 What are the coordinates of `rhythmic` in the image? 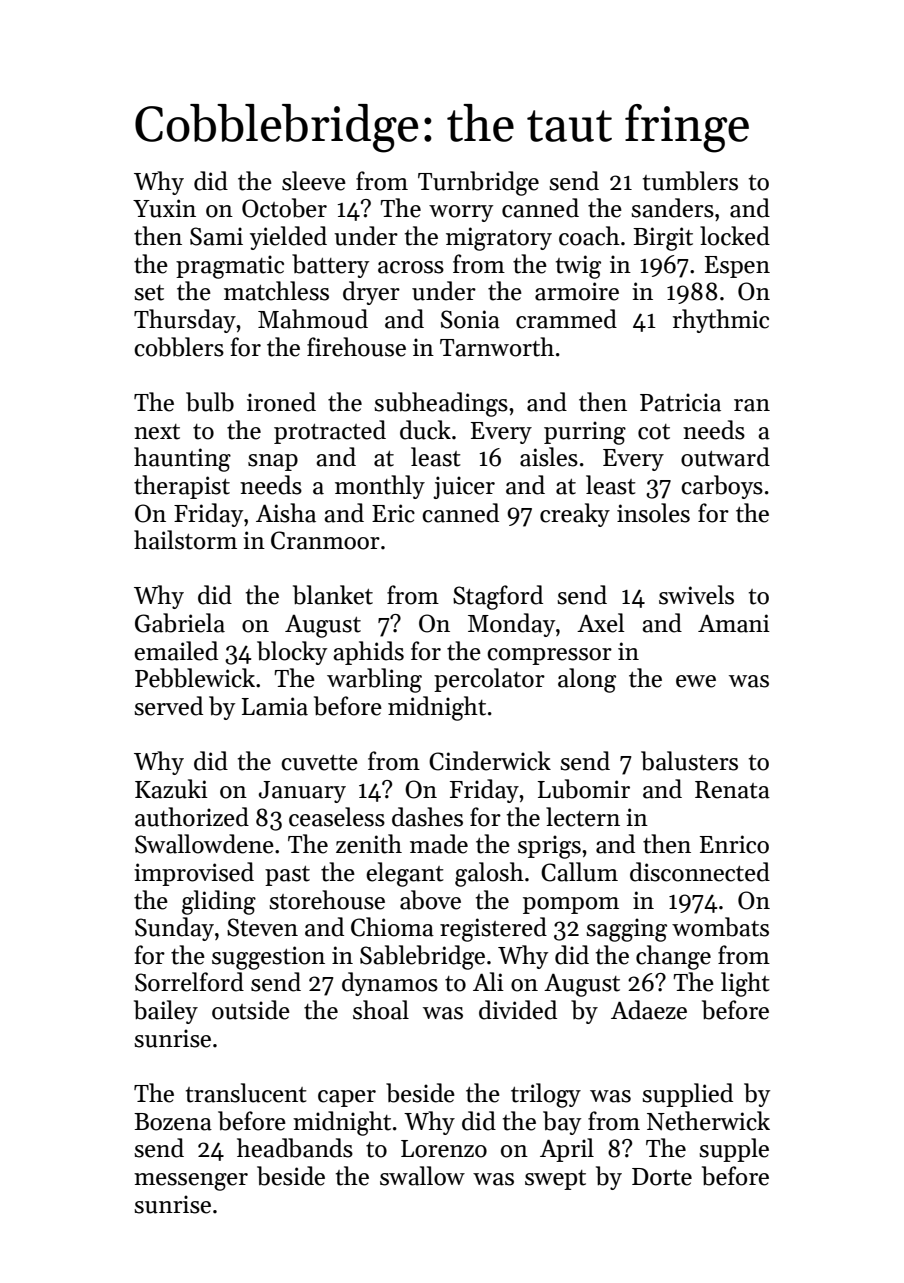 It's located at (721, 321).
